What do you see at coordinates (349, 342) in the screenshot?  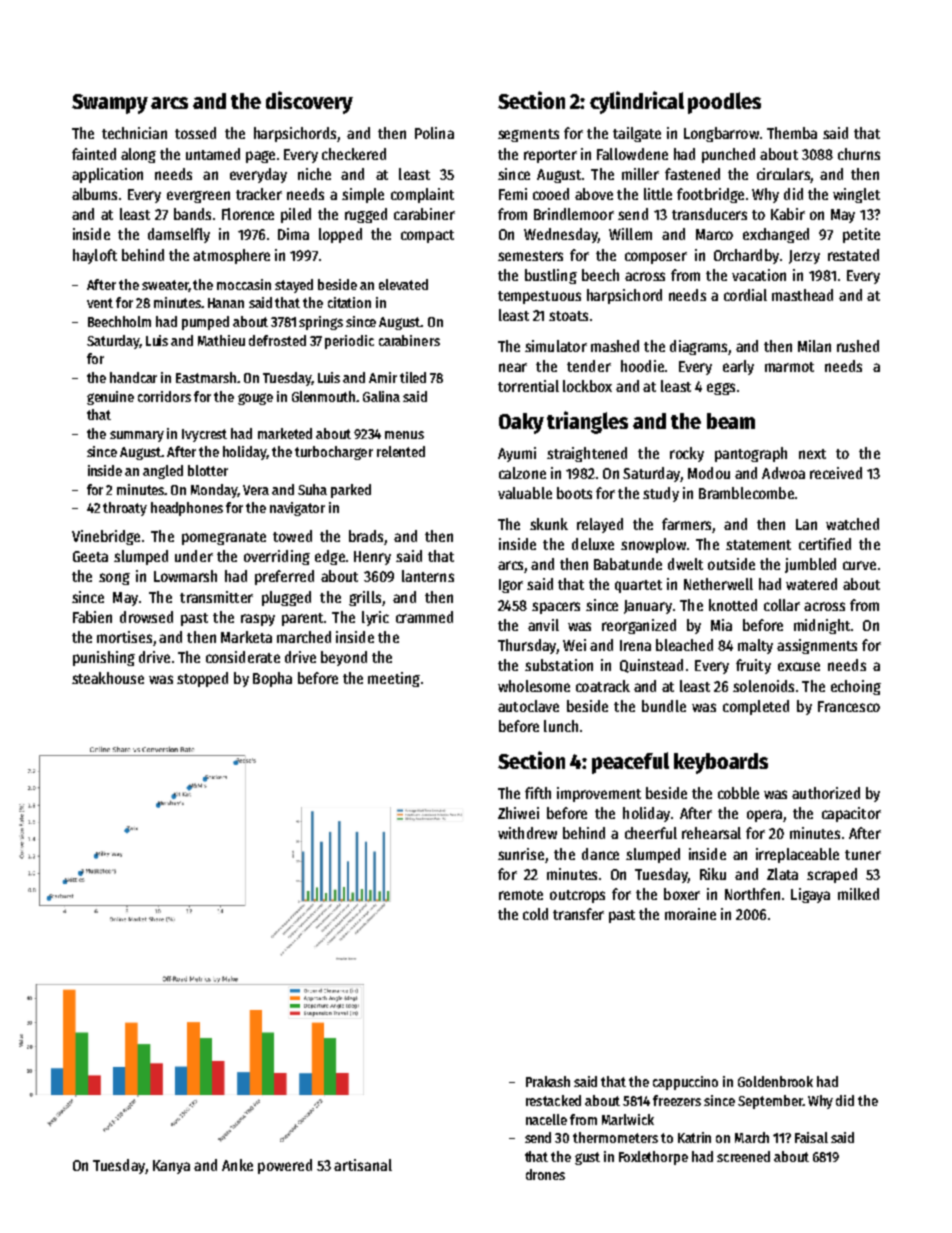 I see `periodic` at bounding box center [349, 342].
